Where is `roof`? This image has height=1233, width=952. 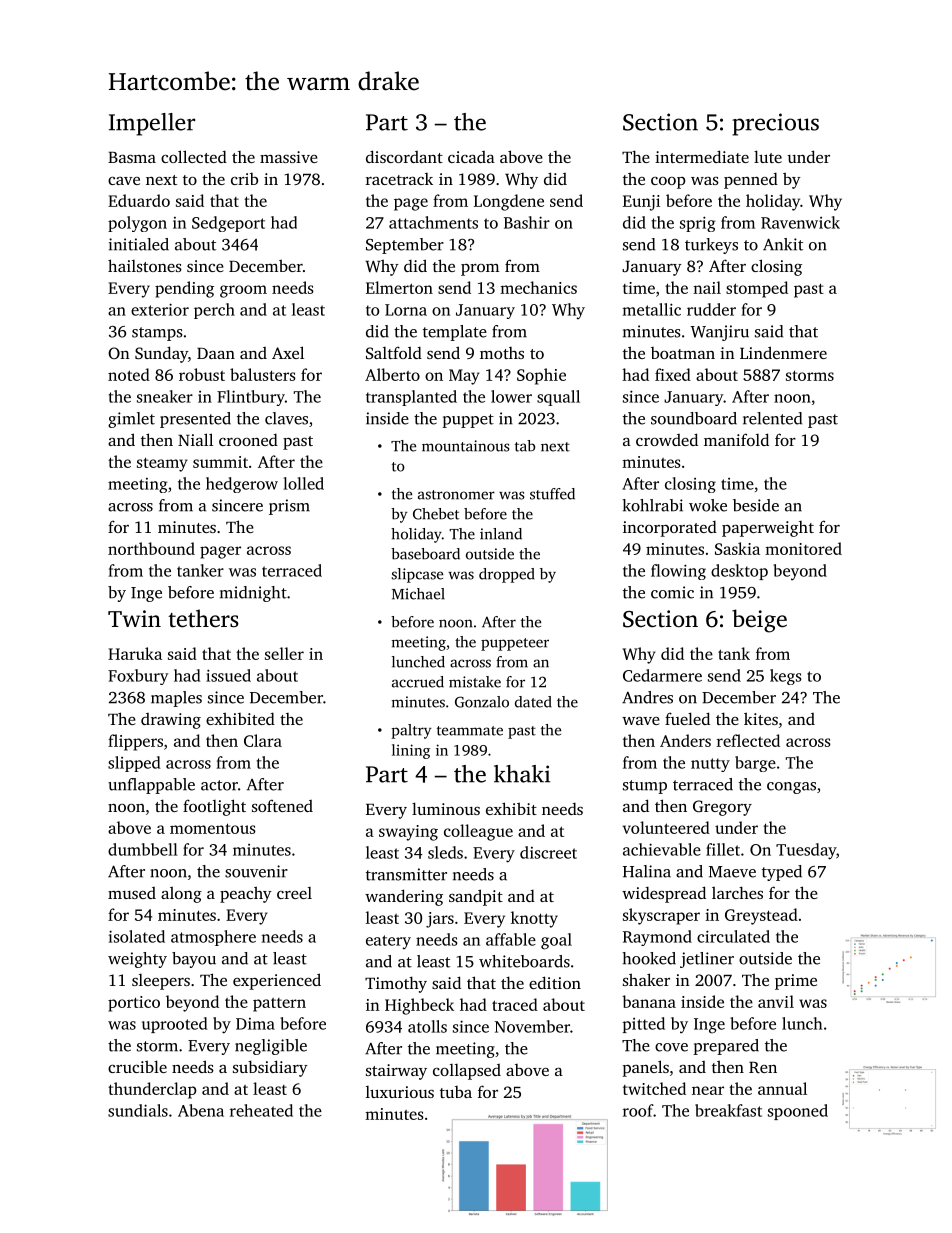
roof is located at coordinates (638, 1110).
